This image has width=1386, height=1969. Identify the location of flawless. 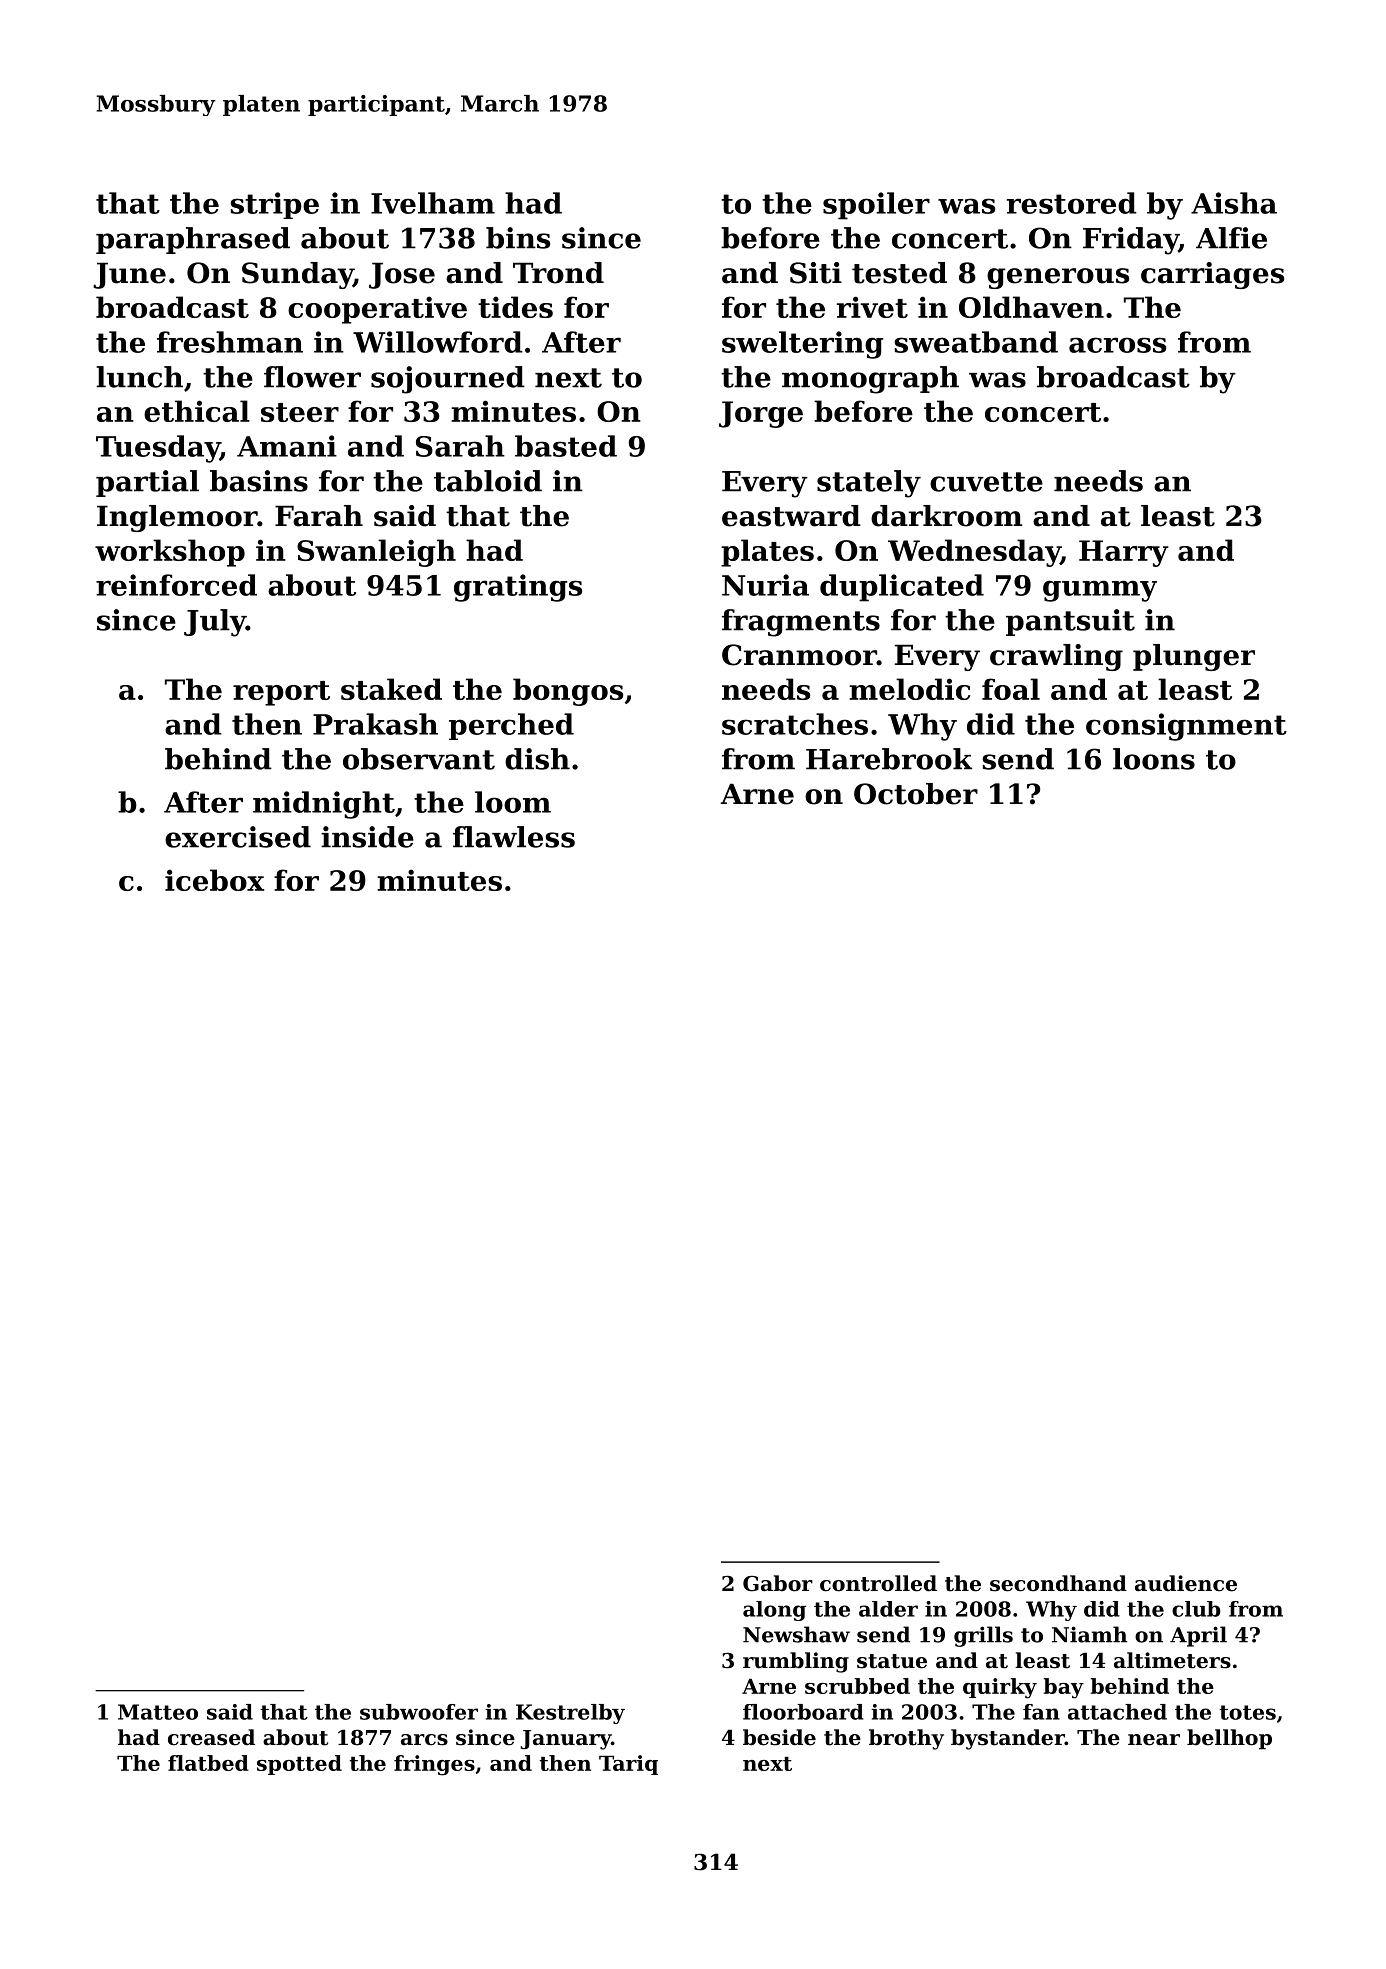
(514, 837).
